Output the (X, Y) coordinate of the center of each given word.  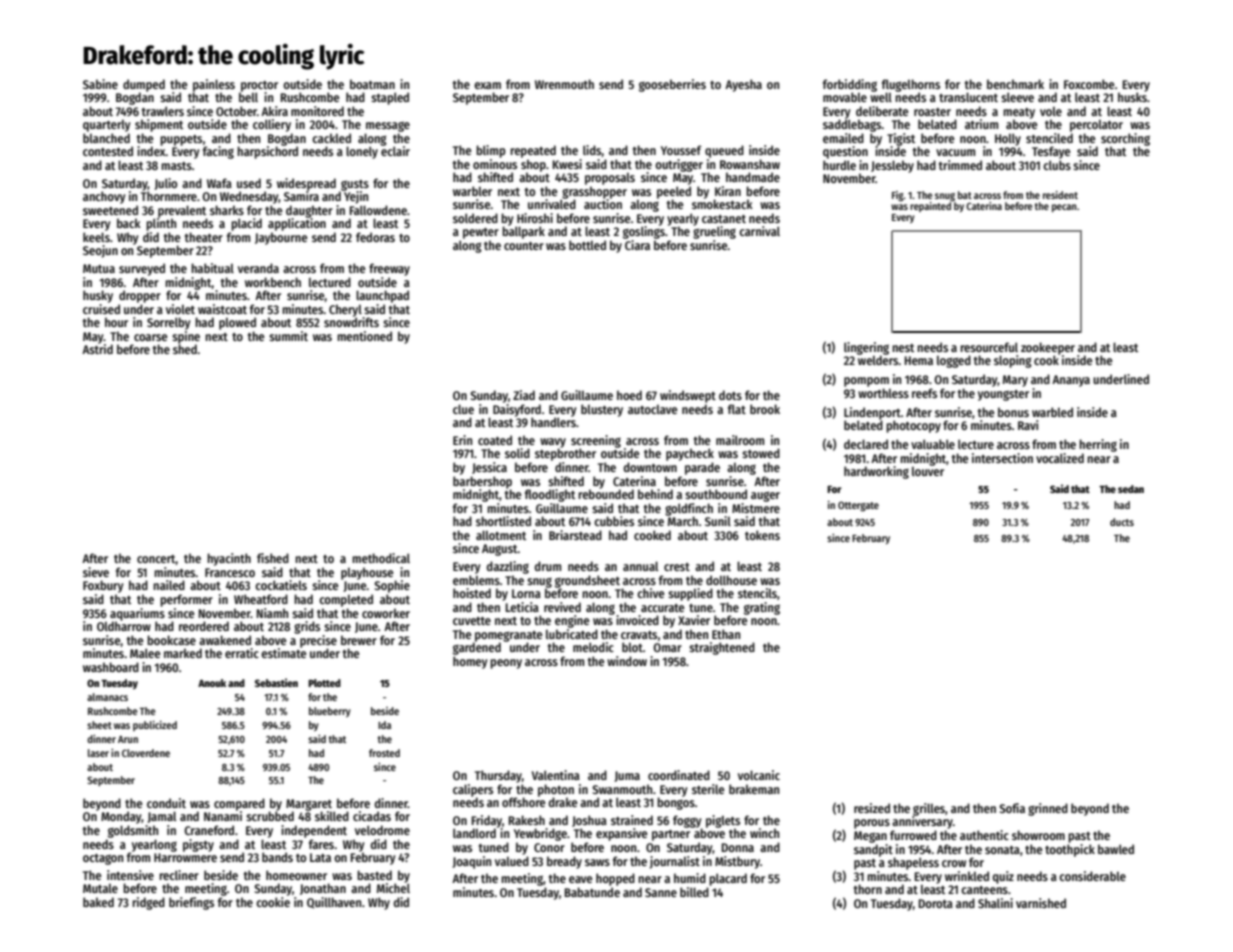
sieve (96, 572)
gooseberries (672, 85)
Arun (128, 739)
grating (762, 608)
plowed (237, 323)
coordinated (679, 775)
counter (524, 246)
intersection (1002, 458)
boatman (372, 84)
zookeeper (1048, 348)
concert (156, 559)
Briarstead (575, 535)
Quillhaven (334, 903)
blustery (602, 410)
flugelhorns (911, 85)
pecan (1064, 208)
